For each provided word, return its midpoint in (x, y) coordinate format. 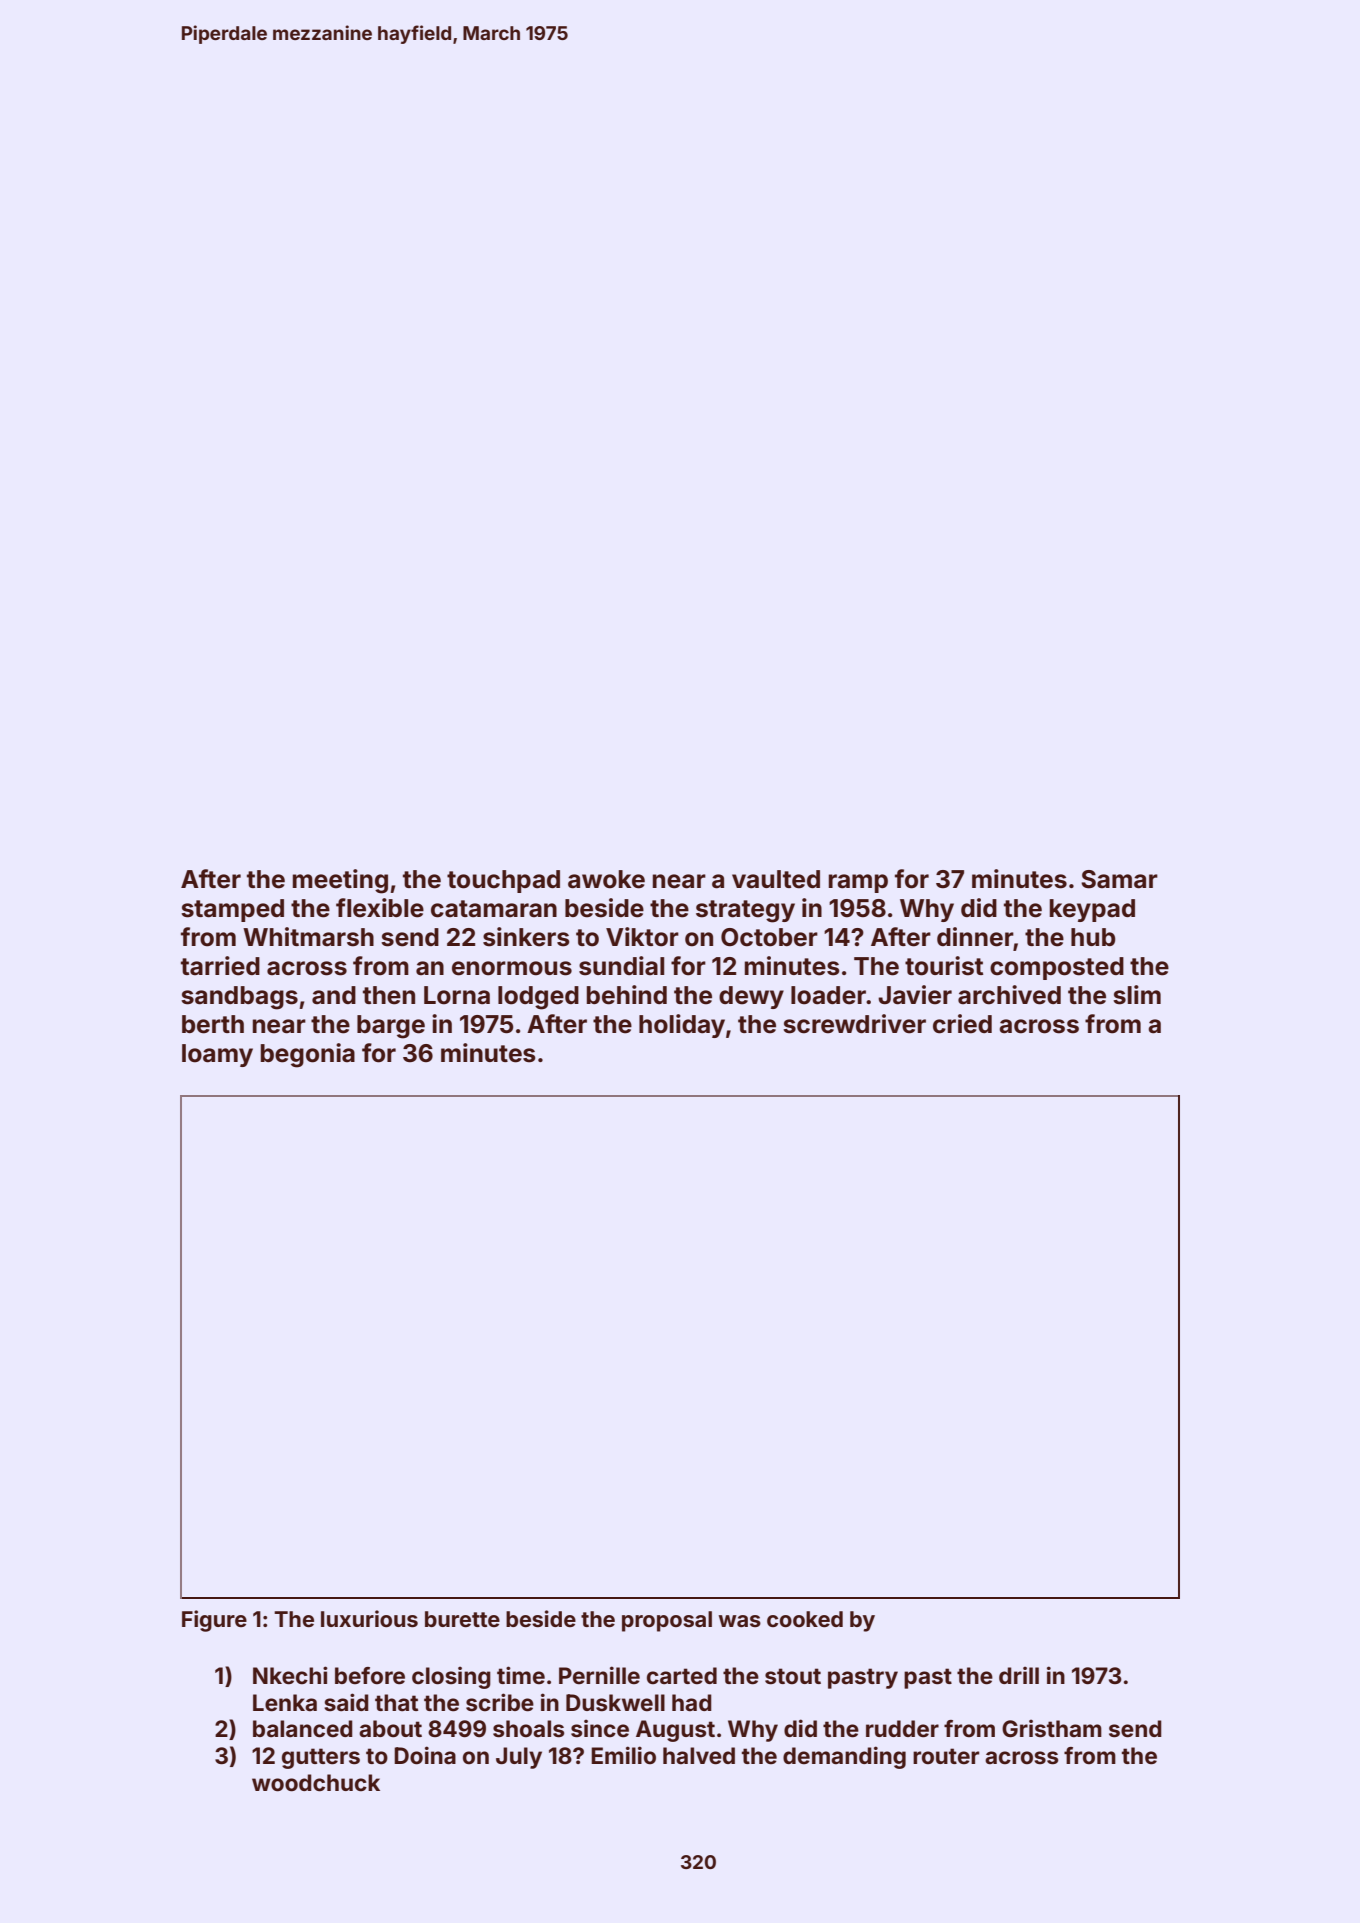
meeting (340, 881)
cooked (805, 1619)
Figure (214, 1621)
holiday (682, 1026)
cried (962, 1024)
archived (1009, 995)
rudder (902, 1729)
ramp (858, 883)
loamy (217, 1055)
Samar (1119, 879)
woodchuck (316, 1783)
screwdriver (854, 1024)
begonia (308, 1055)
